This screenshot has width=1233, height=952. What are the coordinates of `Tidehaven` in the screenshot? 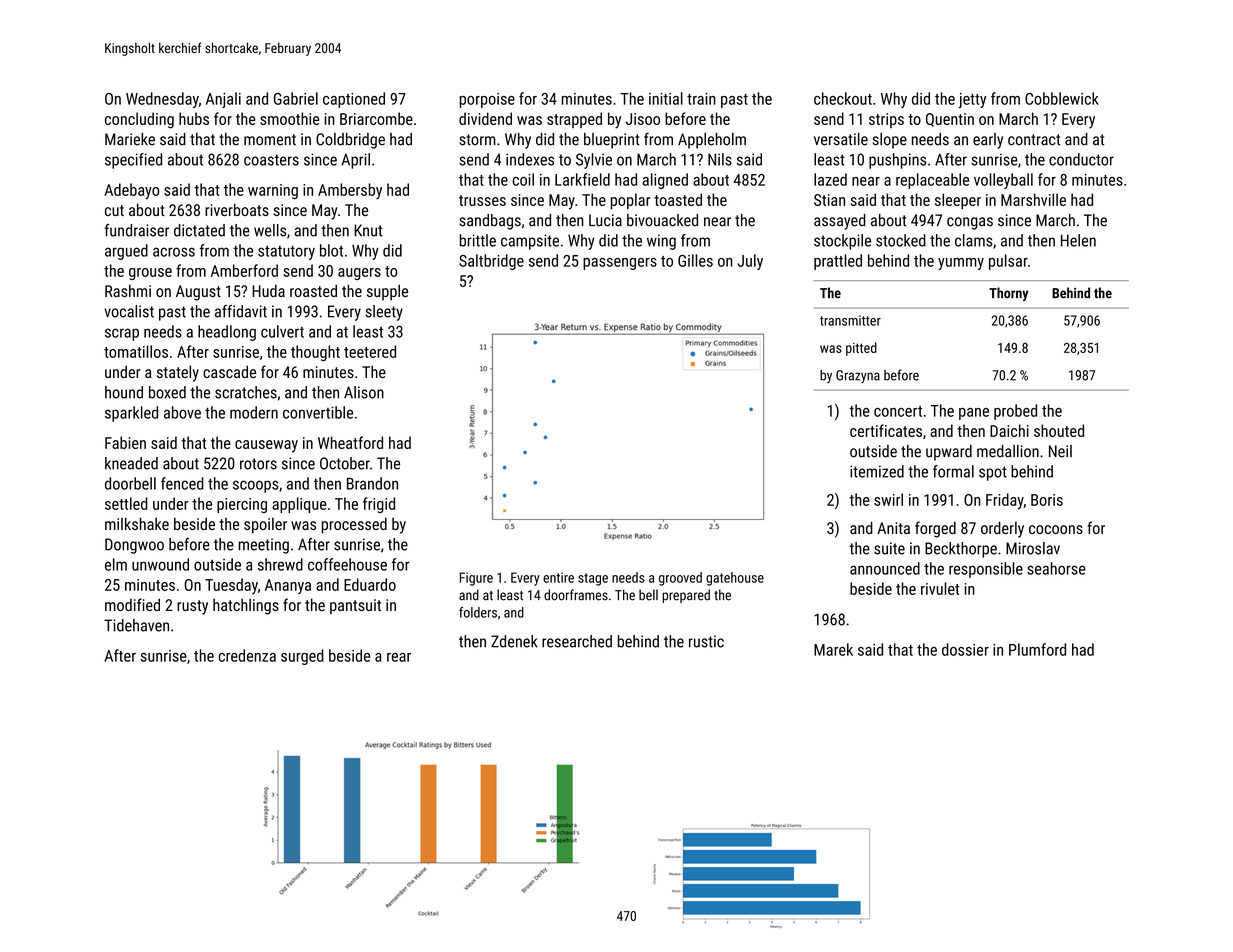 It's located at (136, 625).
